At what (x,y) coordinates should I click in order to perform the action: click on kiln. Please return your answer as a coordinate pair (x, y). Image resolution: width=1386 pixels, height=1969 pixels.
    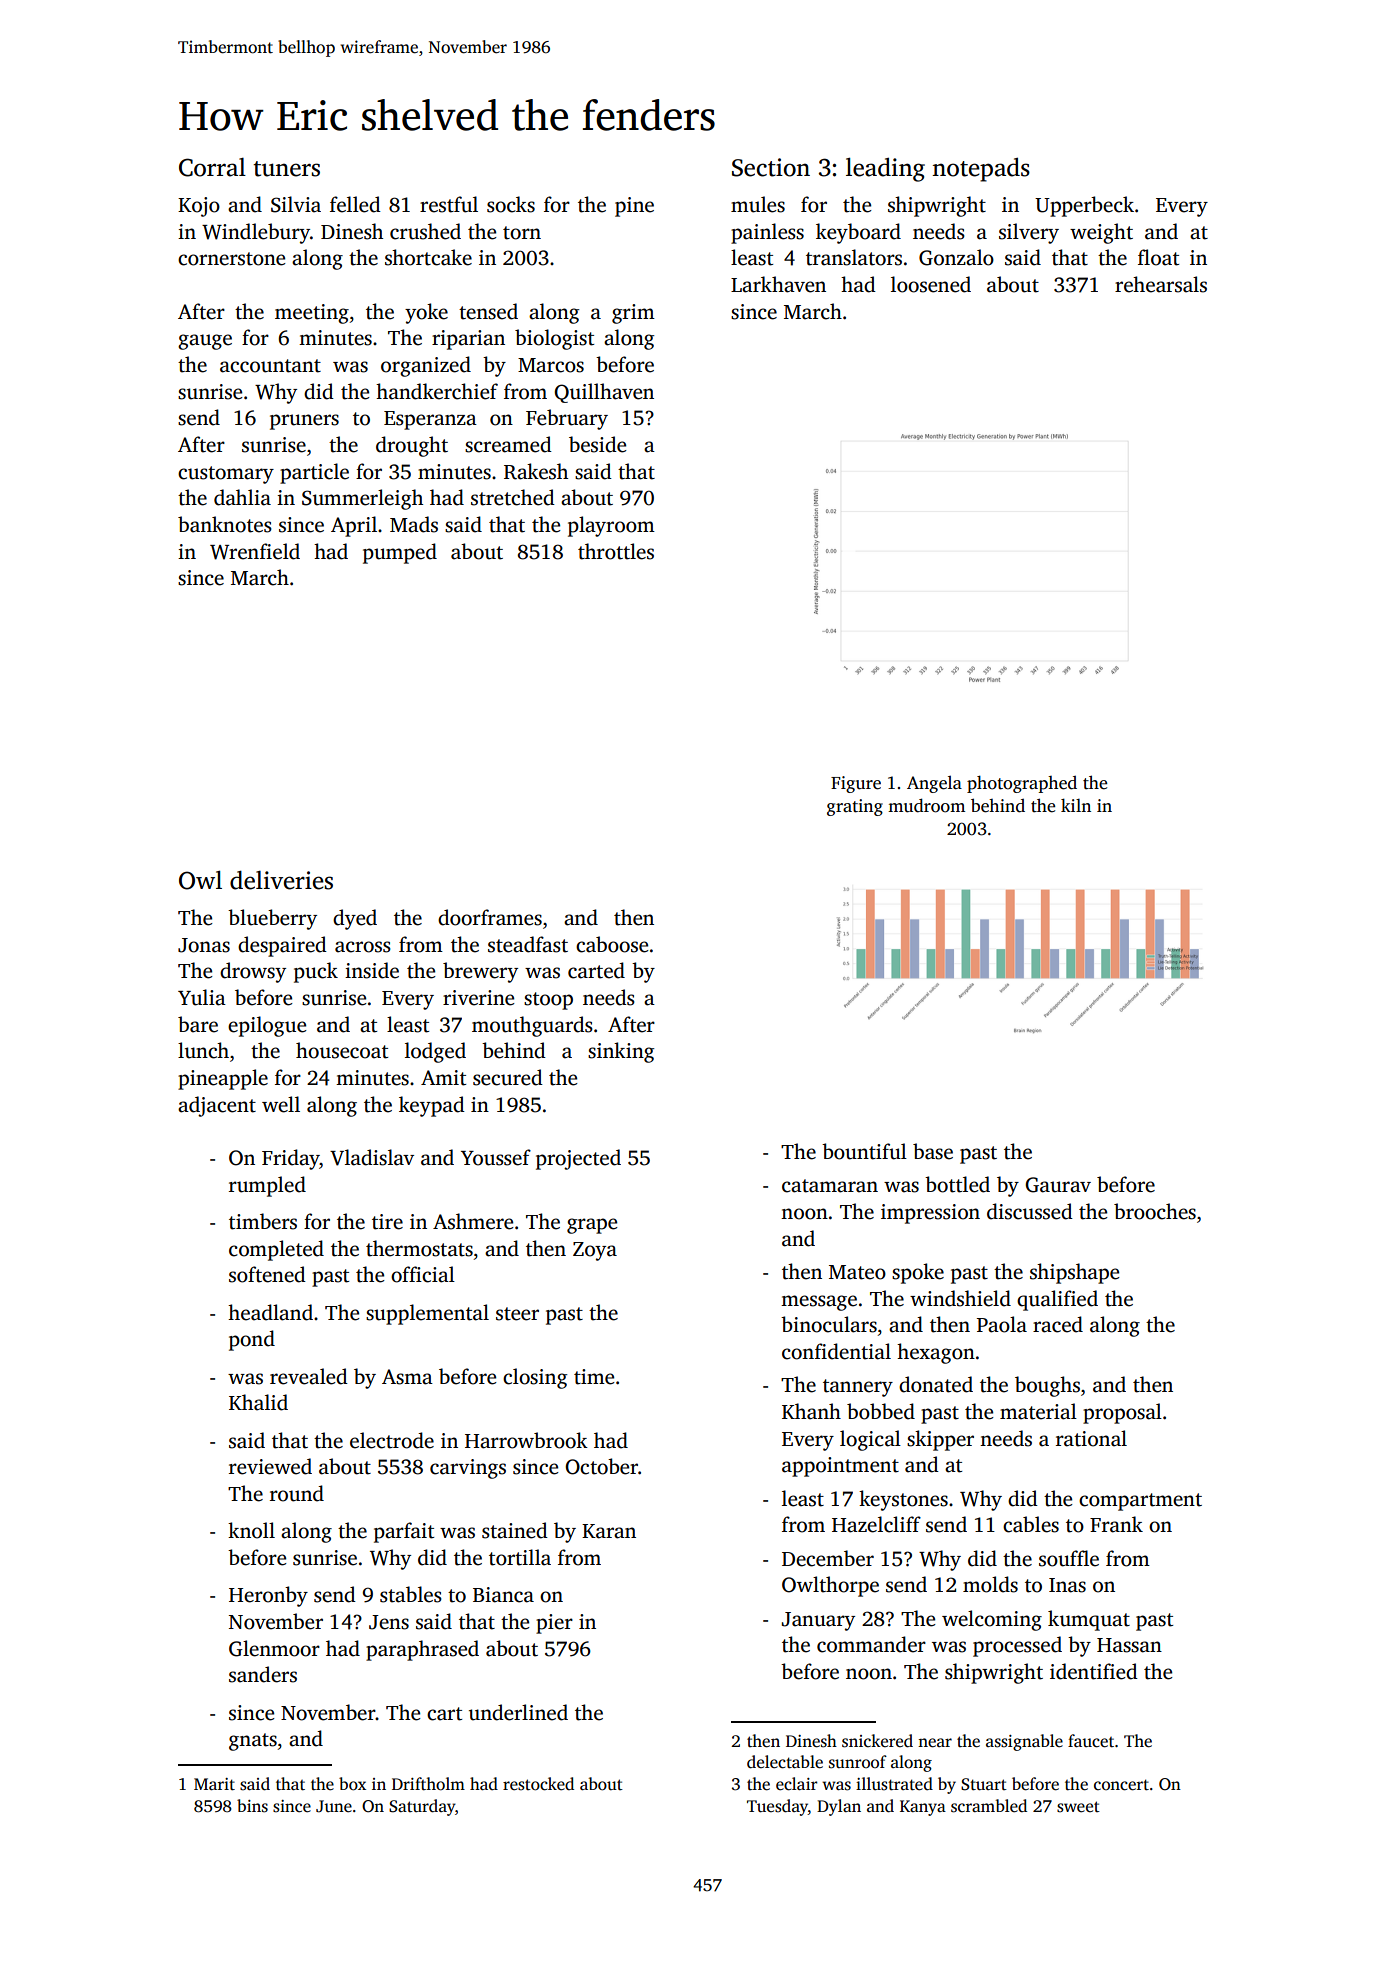
    Looking at the image, I should click on (1076, 805).
